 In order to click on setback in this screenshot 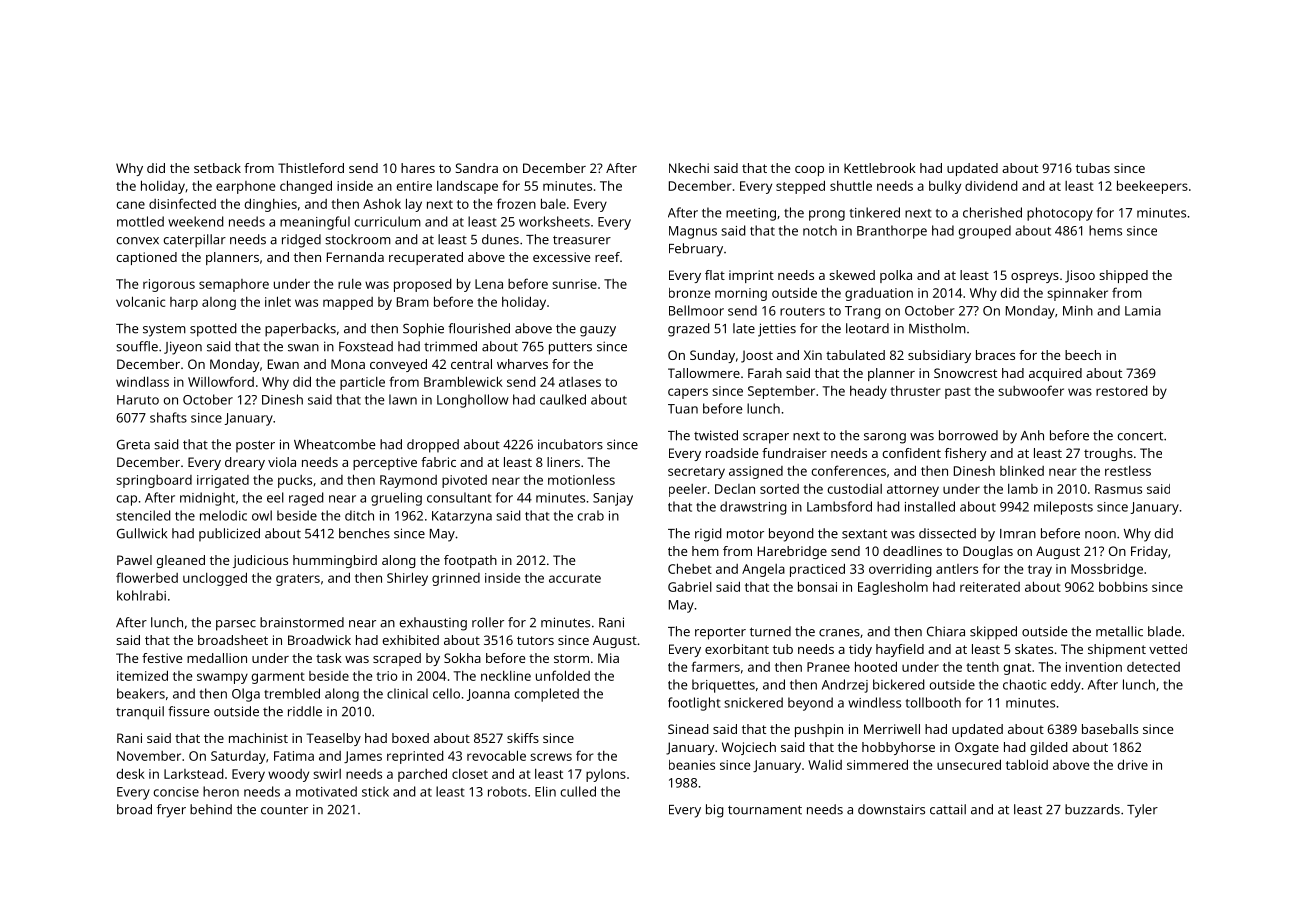, I will do `click(217, 168)`.
